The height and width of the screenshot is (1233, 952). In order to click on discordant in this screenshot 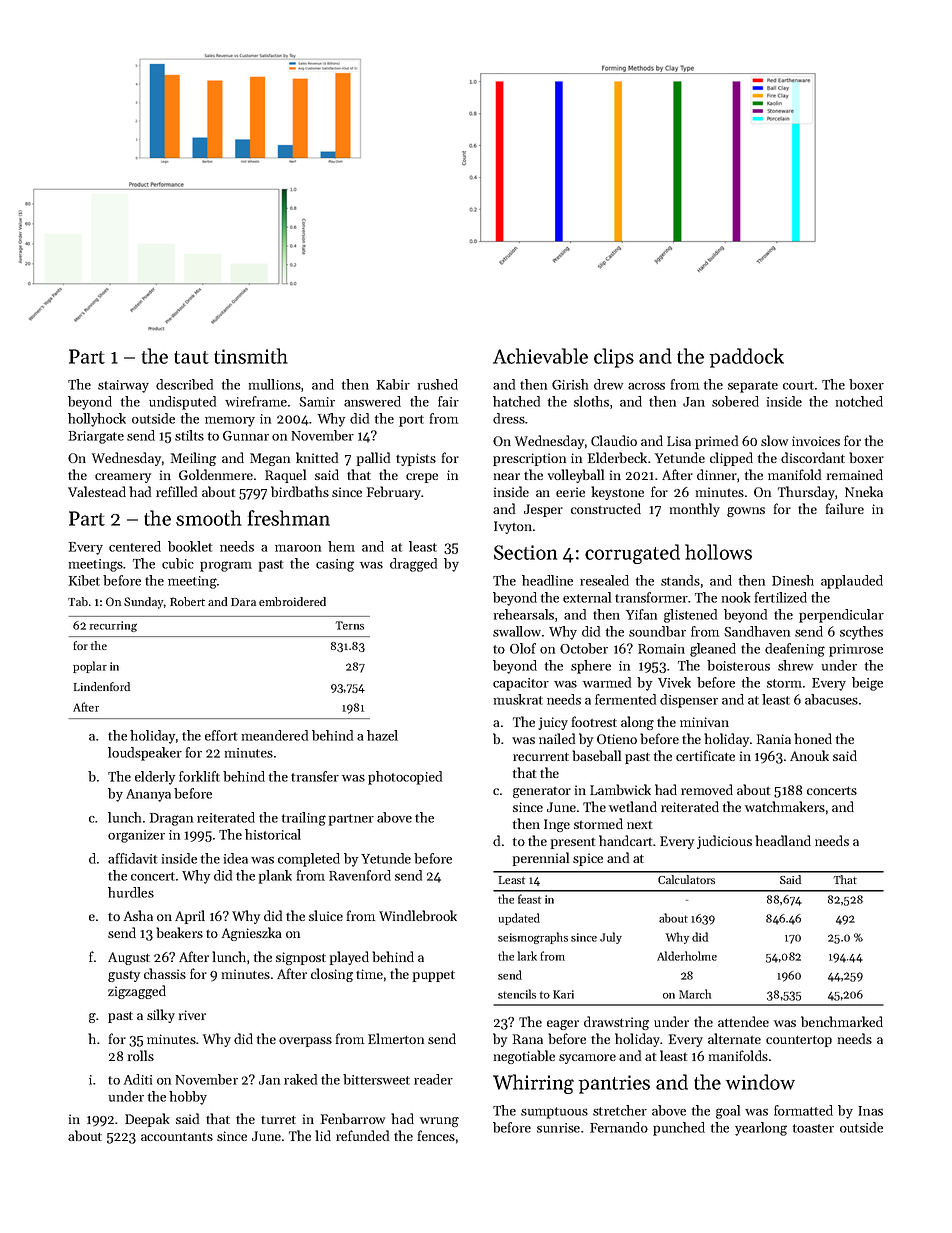, I will do `click(813, 457)`.
